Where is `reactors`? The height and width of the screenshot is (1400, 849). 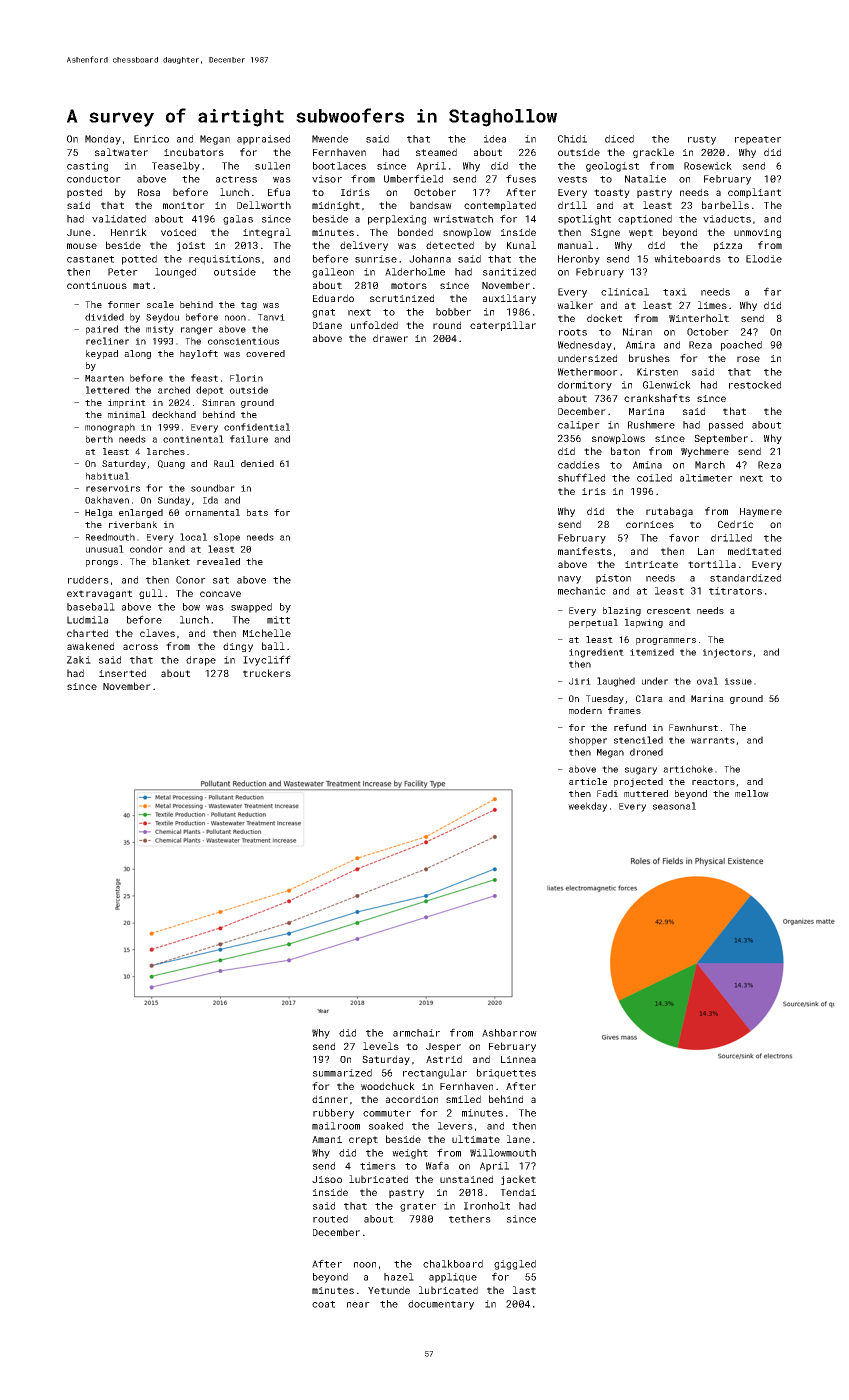
reactors is located at coordinates (713, 782).
